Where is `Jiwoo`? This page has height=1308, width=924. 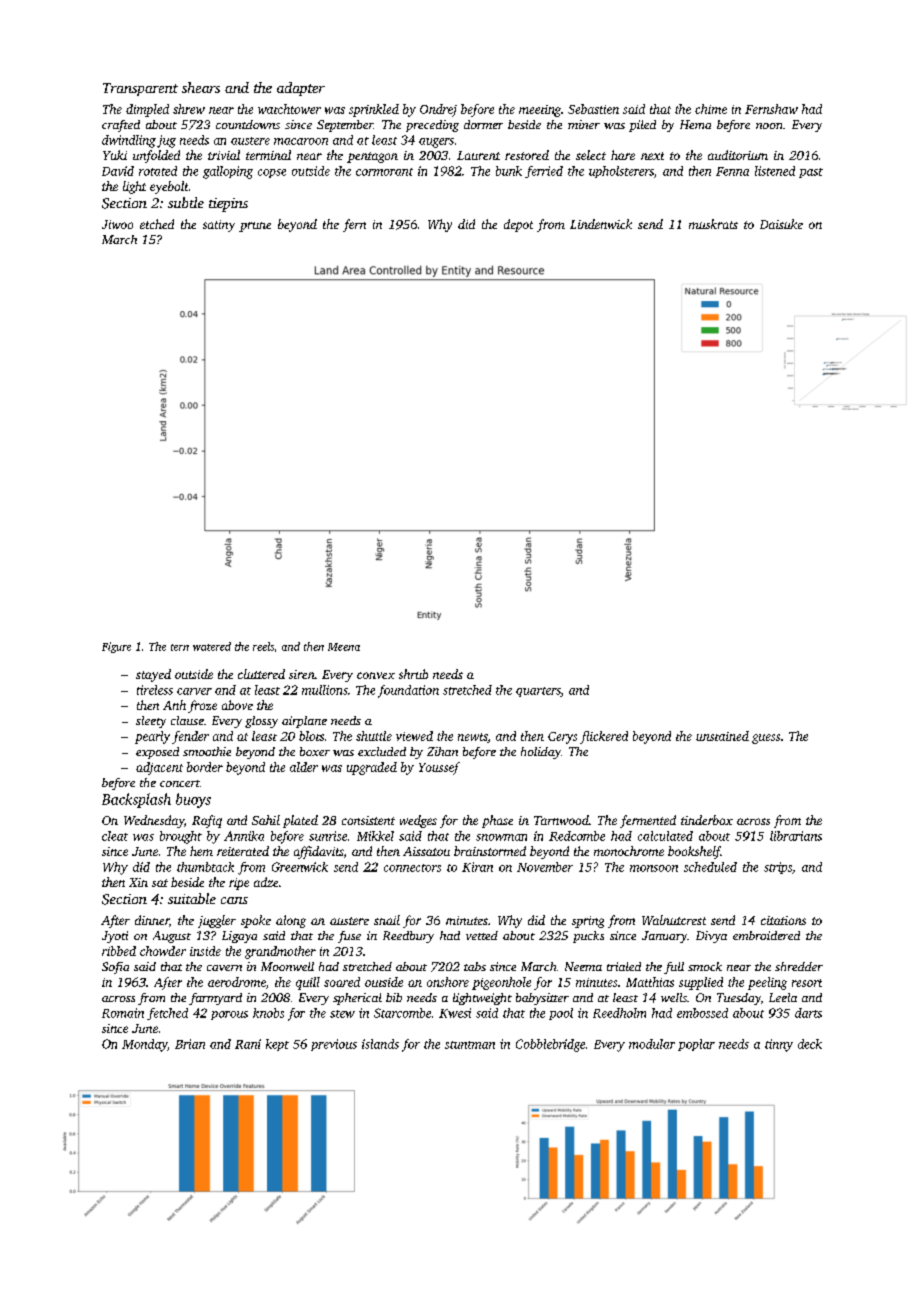
Jiwoo is located at coordinates (117, 224).
